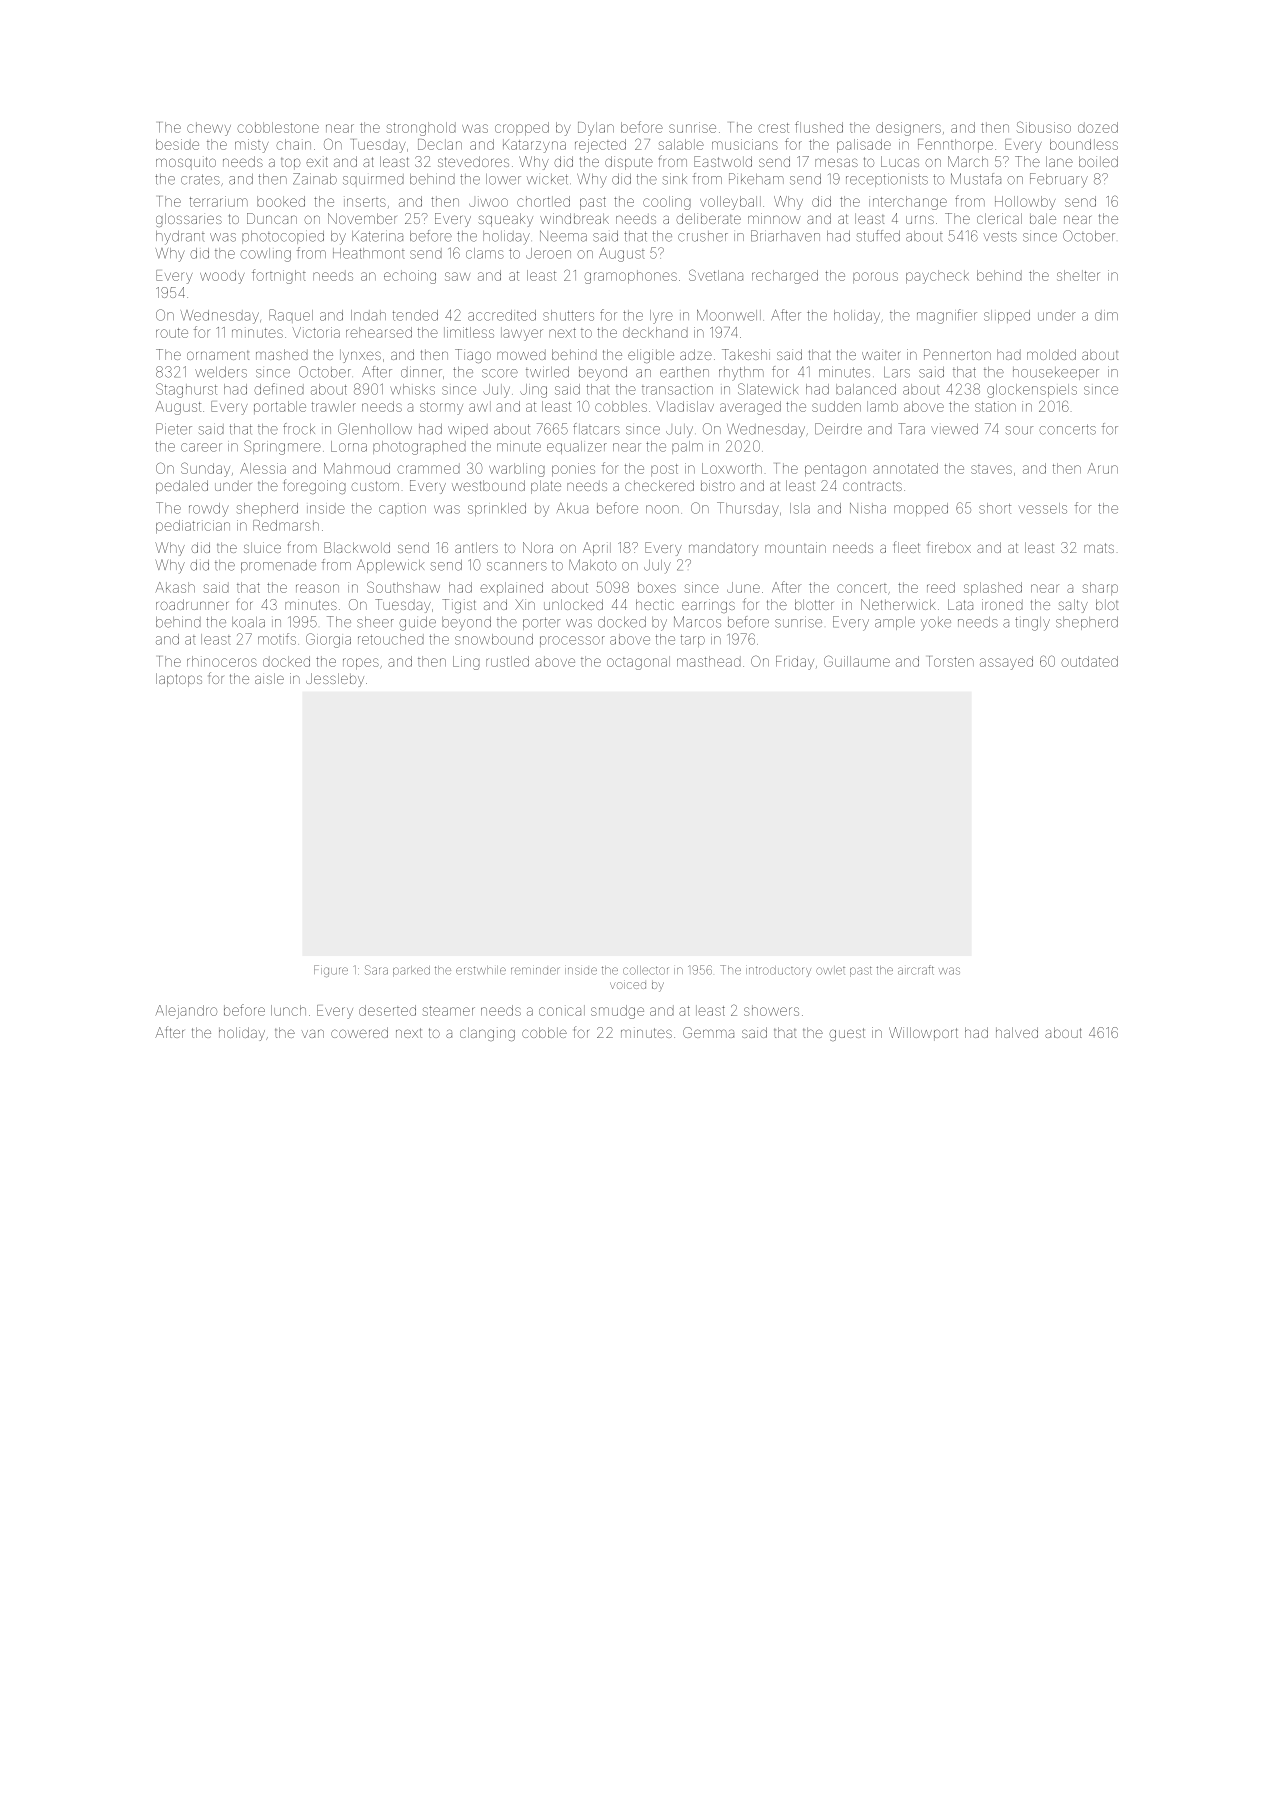  I want to click on flushed, so click(819, 127).
